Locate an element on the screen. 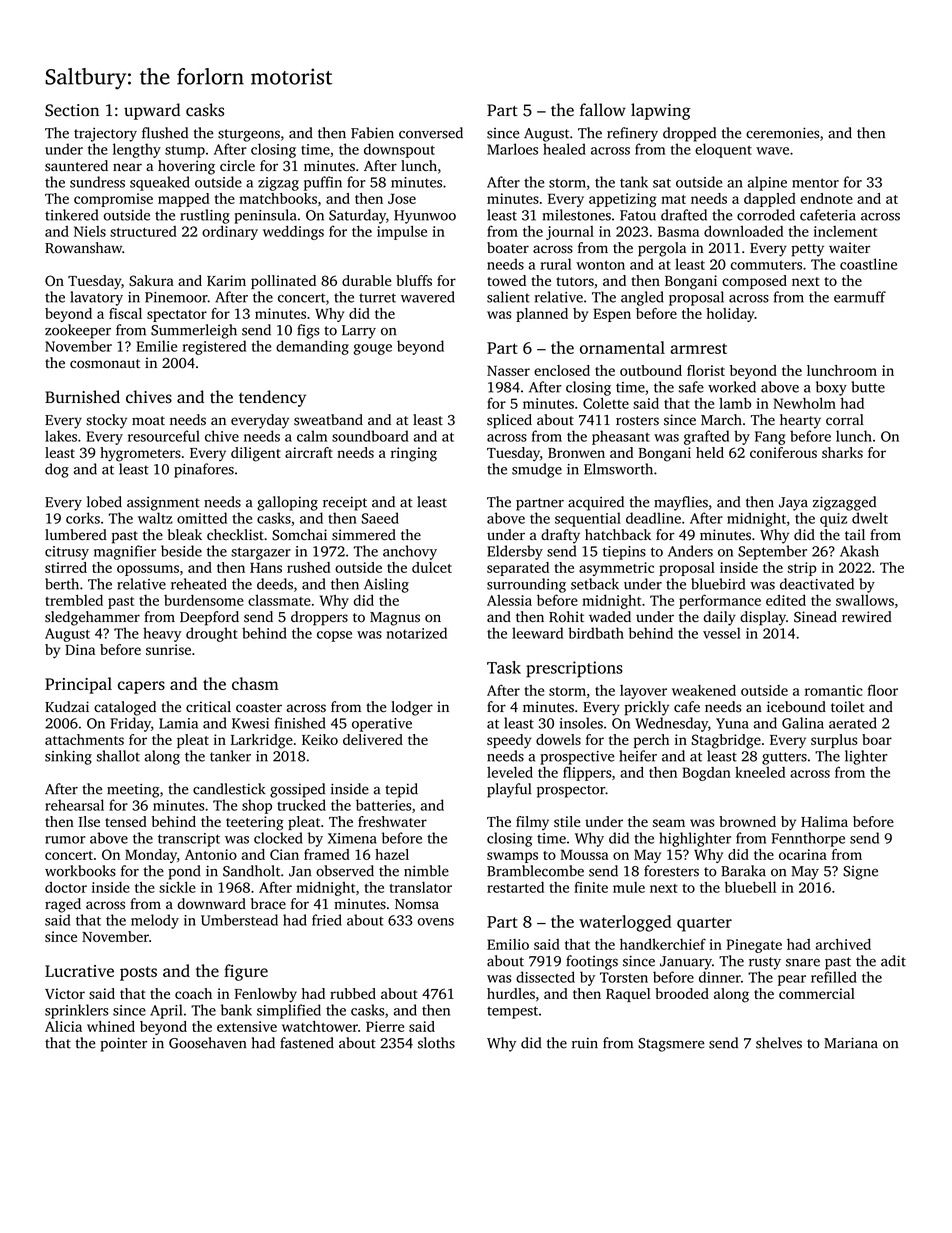  Keiko is located at coordinates (320, 739).
